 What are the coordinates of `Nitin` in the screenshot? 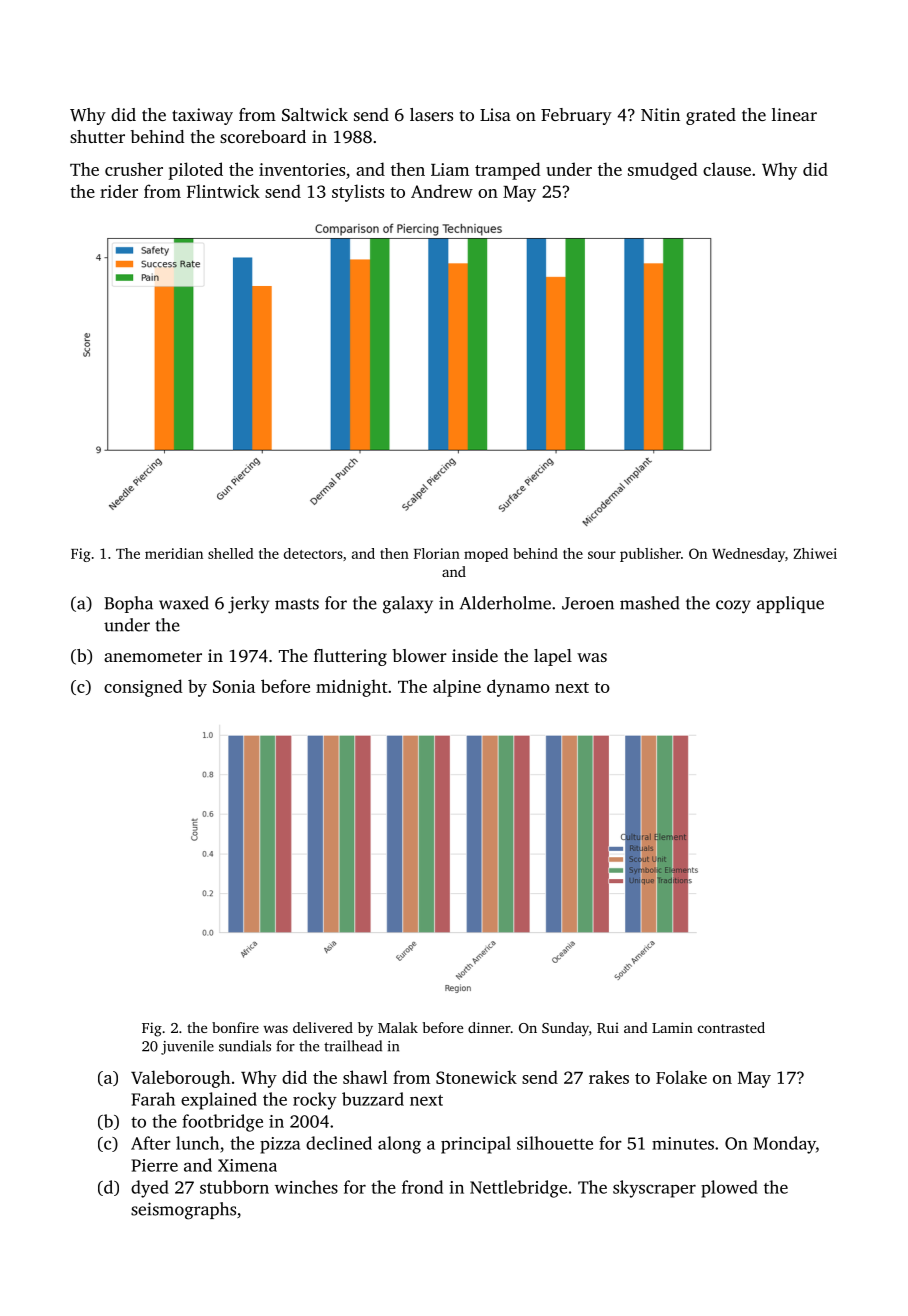 It's located at (660, 114).
